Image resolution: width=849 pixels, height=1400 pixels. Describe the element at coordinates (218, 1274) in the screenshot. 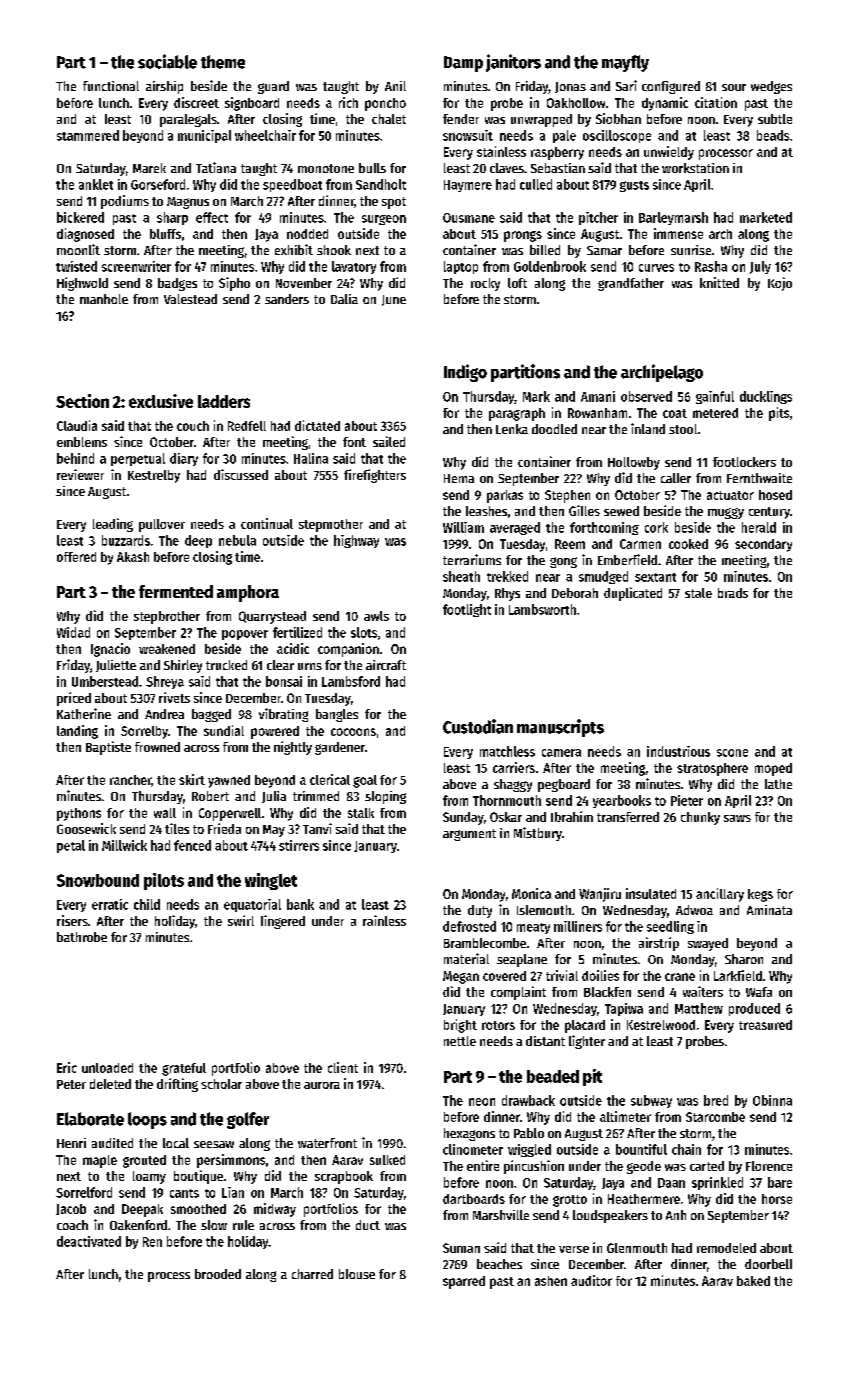

I see `brooded` at that location.
